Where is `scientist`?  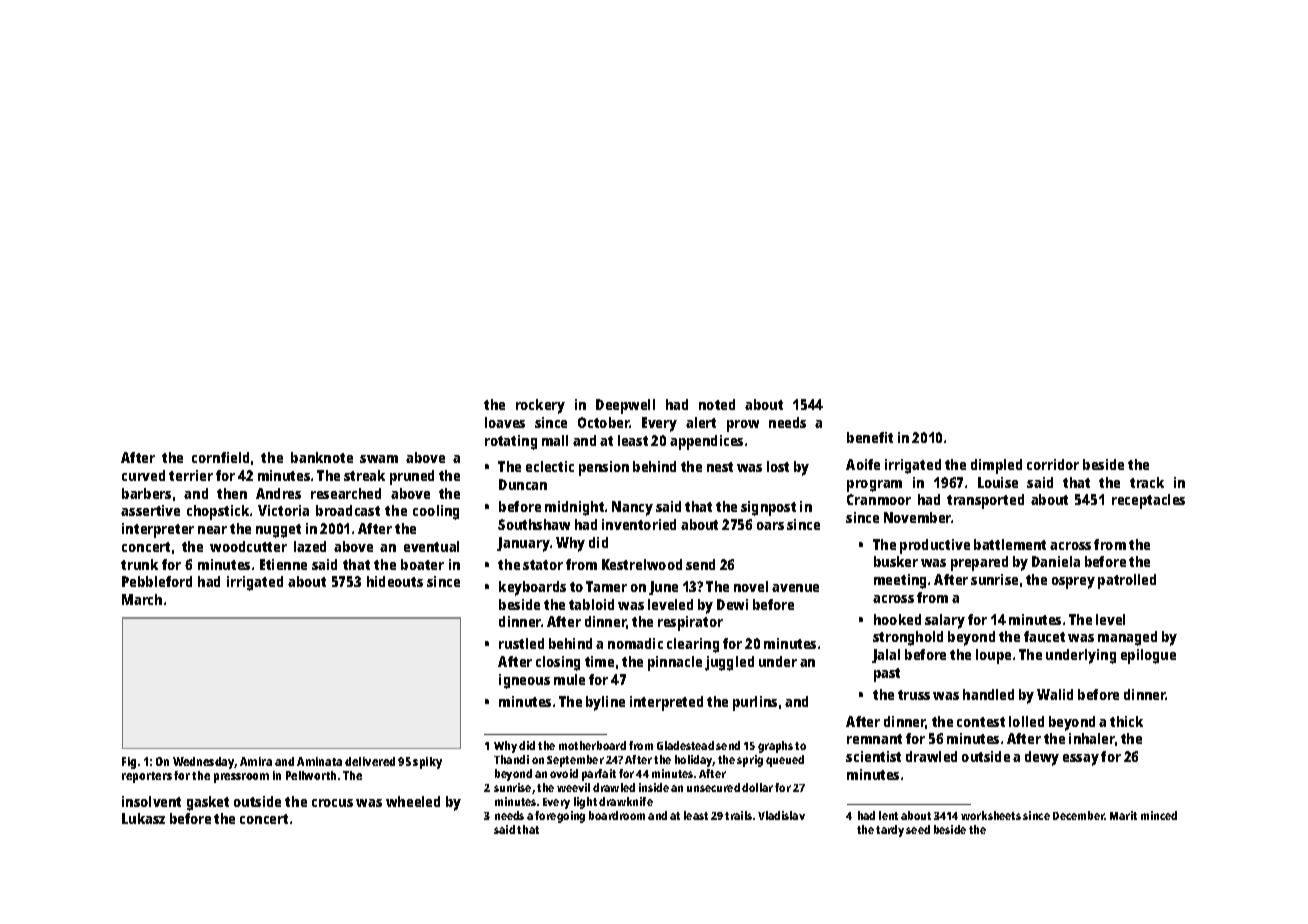 scientist is located at coordinates (873, 756).
